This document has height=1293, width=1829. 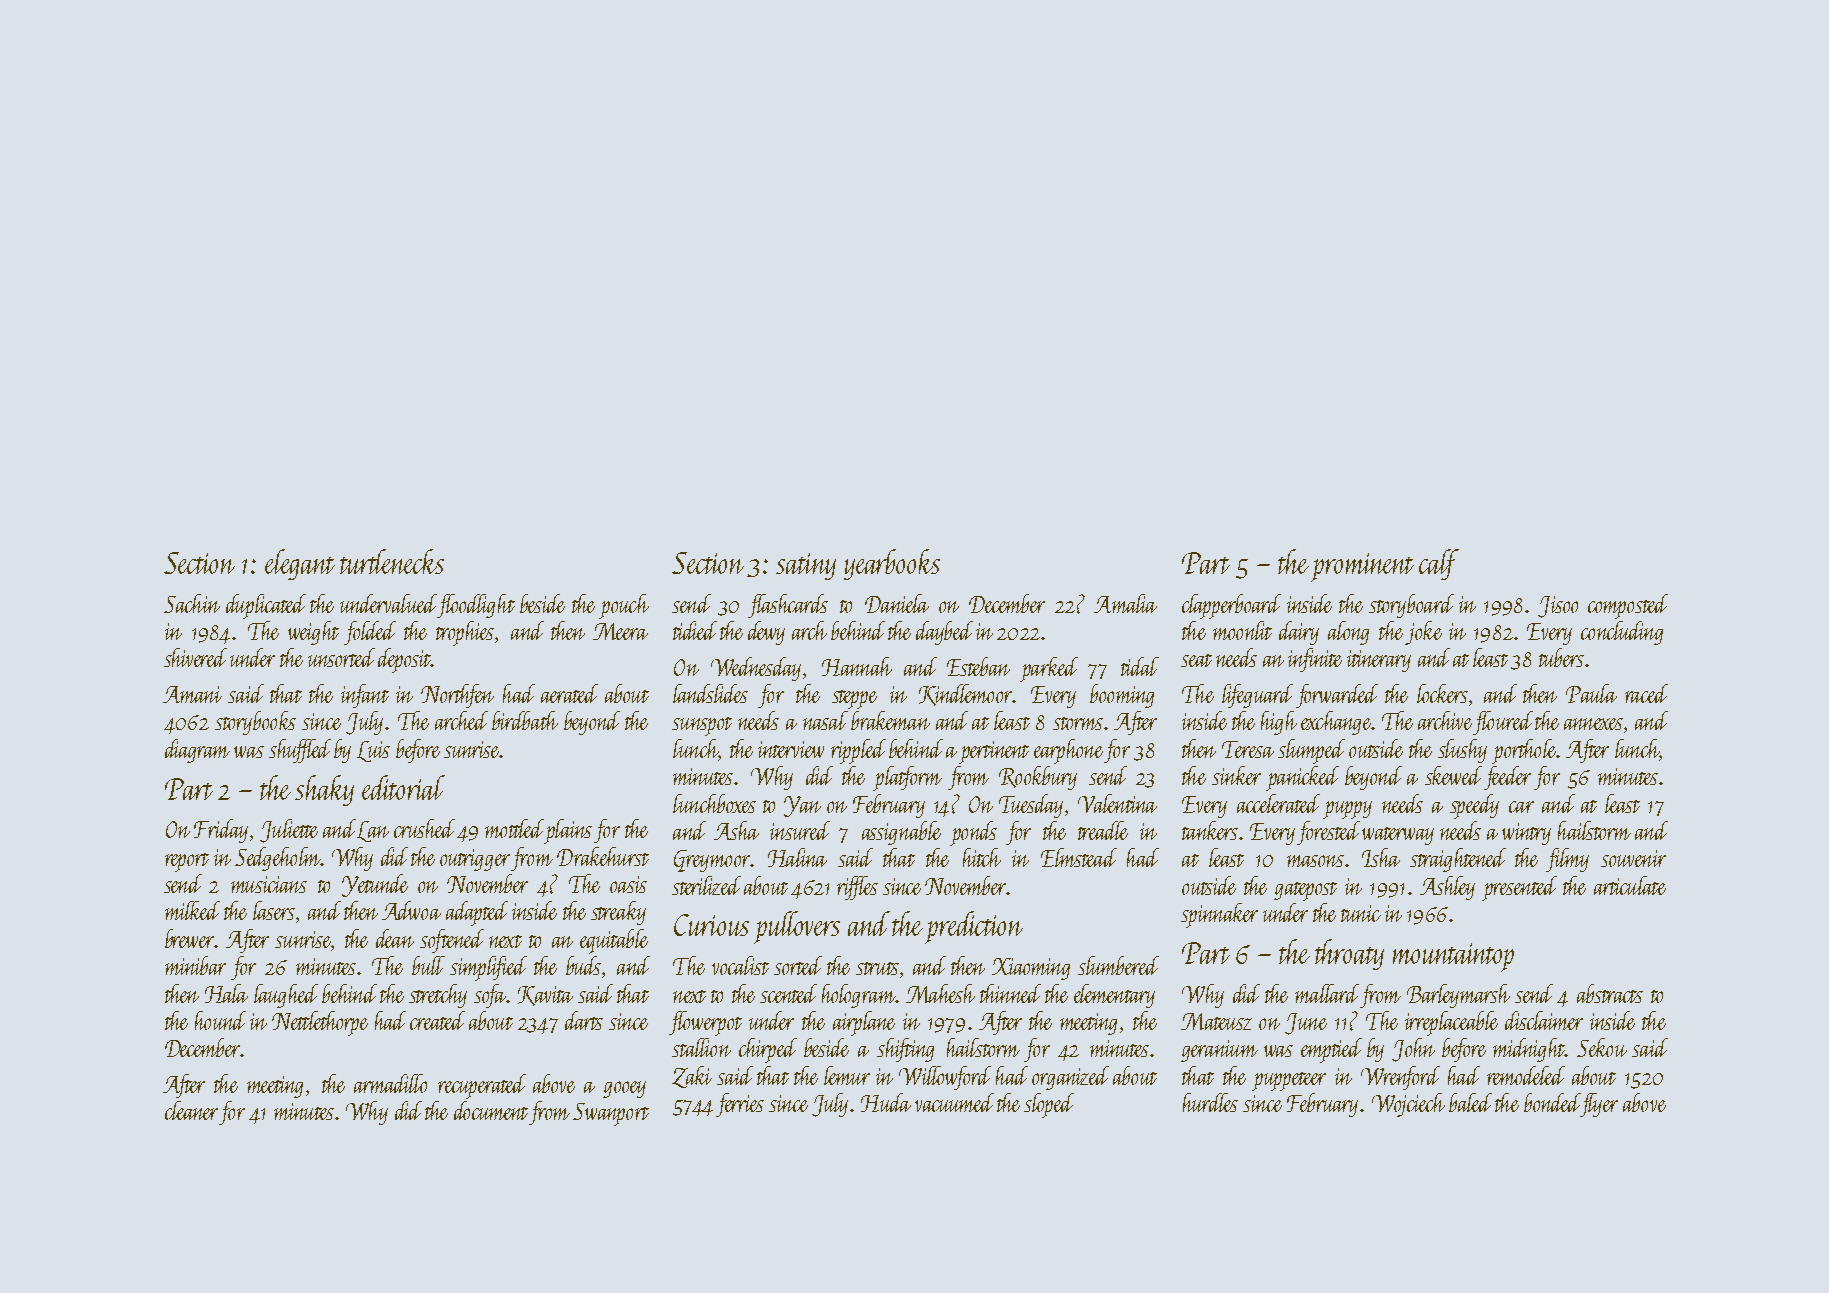 What do you see at coordinates (269, 884) in the document?
I see `musicians` at bounding box center [269, 884].
